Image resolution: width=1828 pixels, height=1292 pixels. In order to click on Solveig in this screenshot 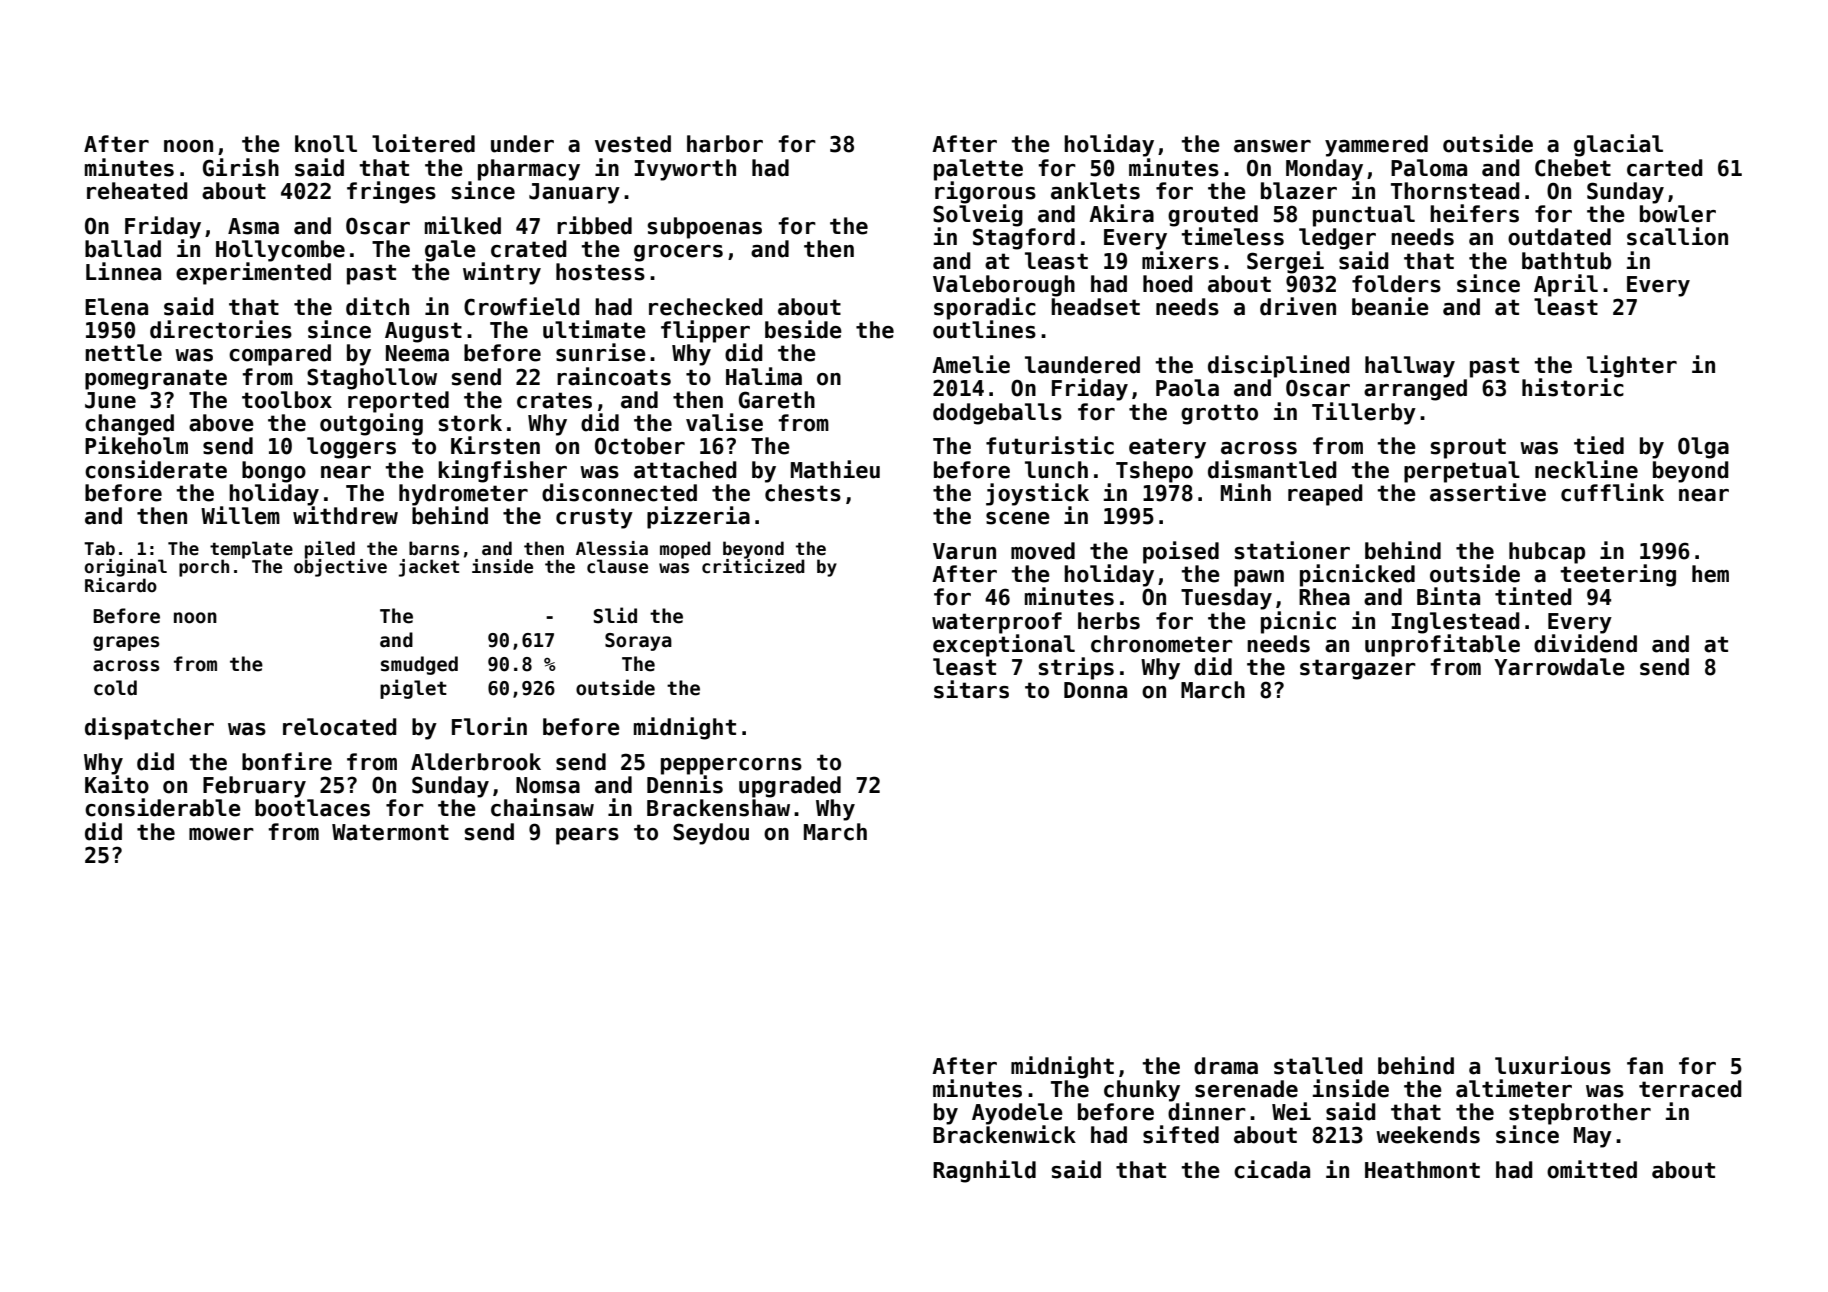, I will do `click(978, 215)`.
